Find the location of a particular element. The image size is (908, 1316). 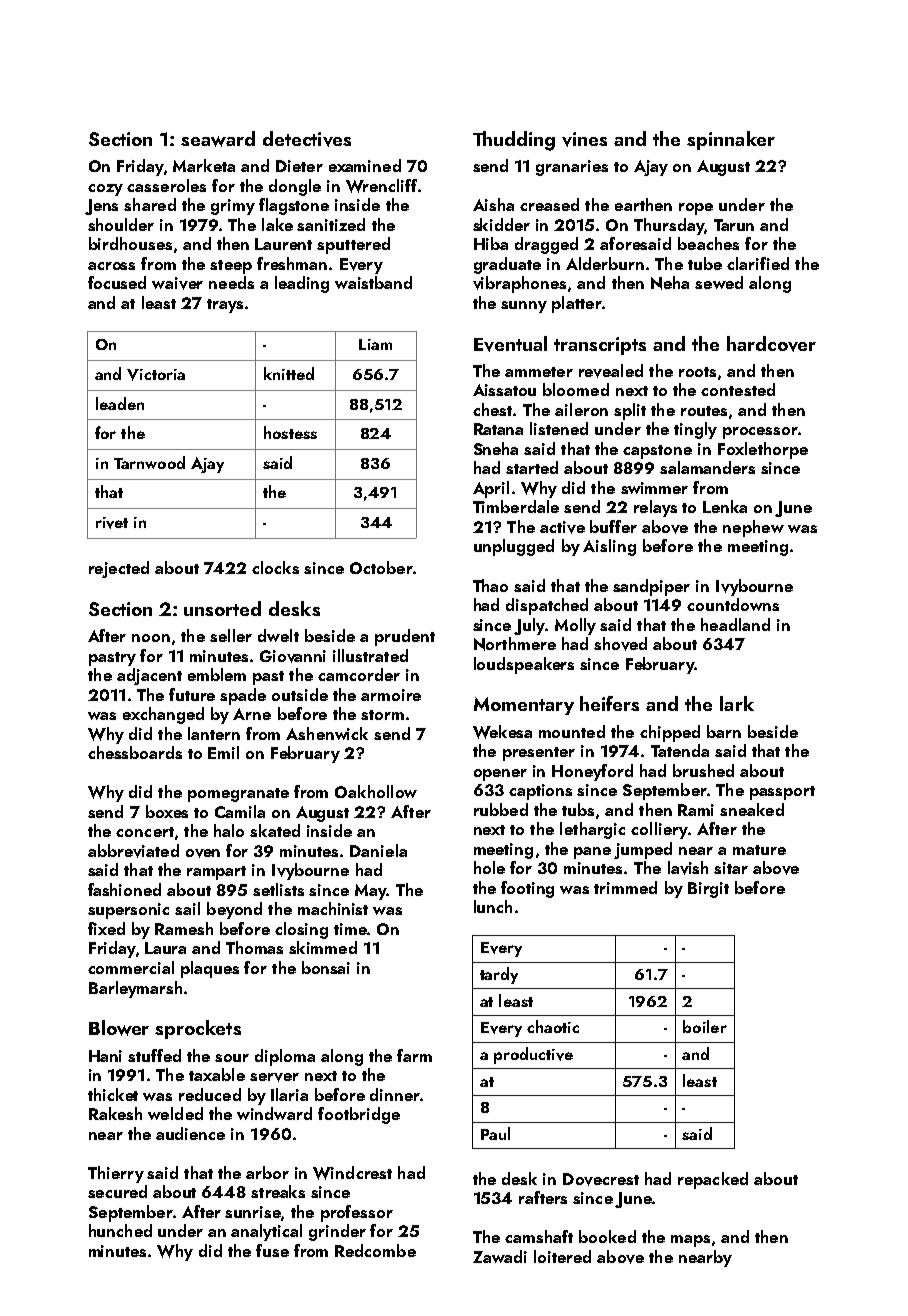

exchanged is located at coordinates (163, 715).
